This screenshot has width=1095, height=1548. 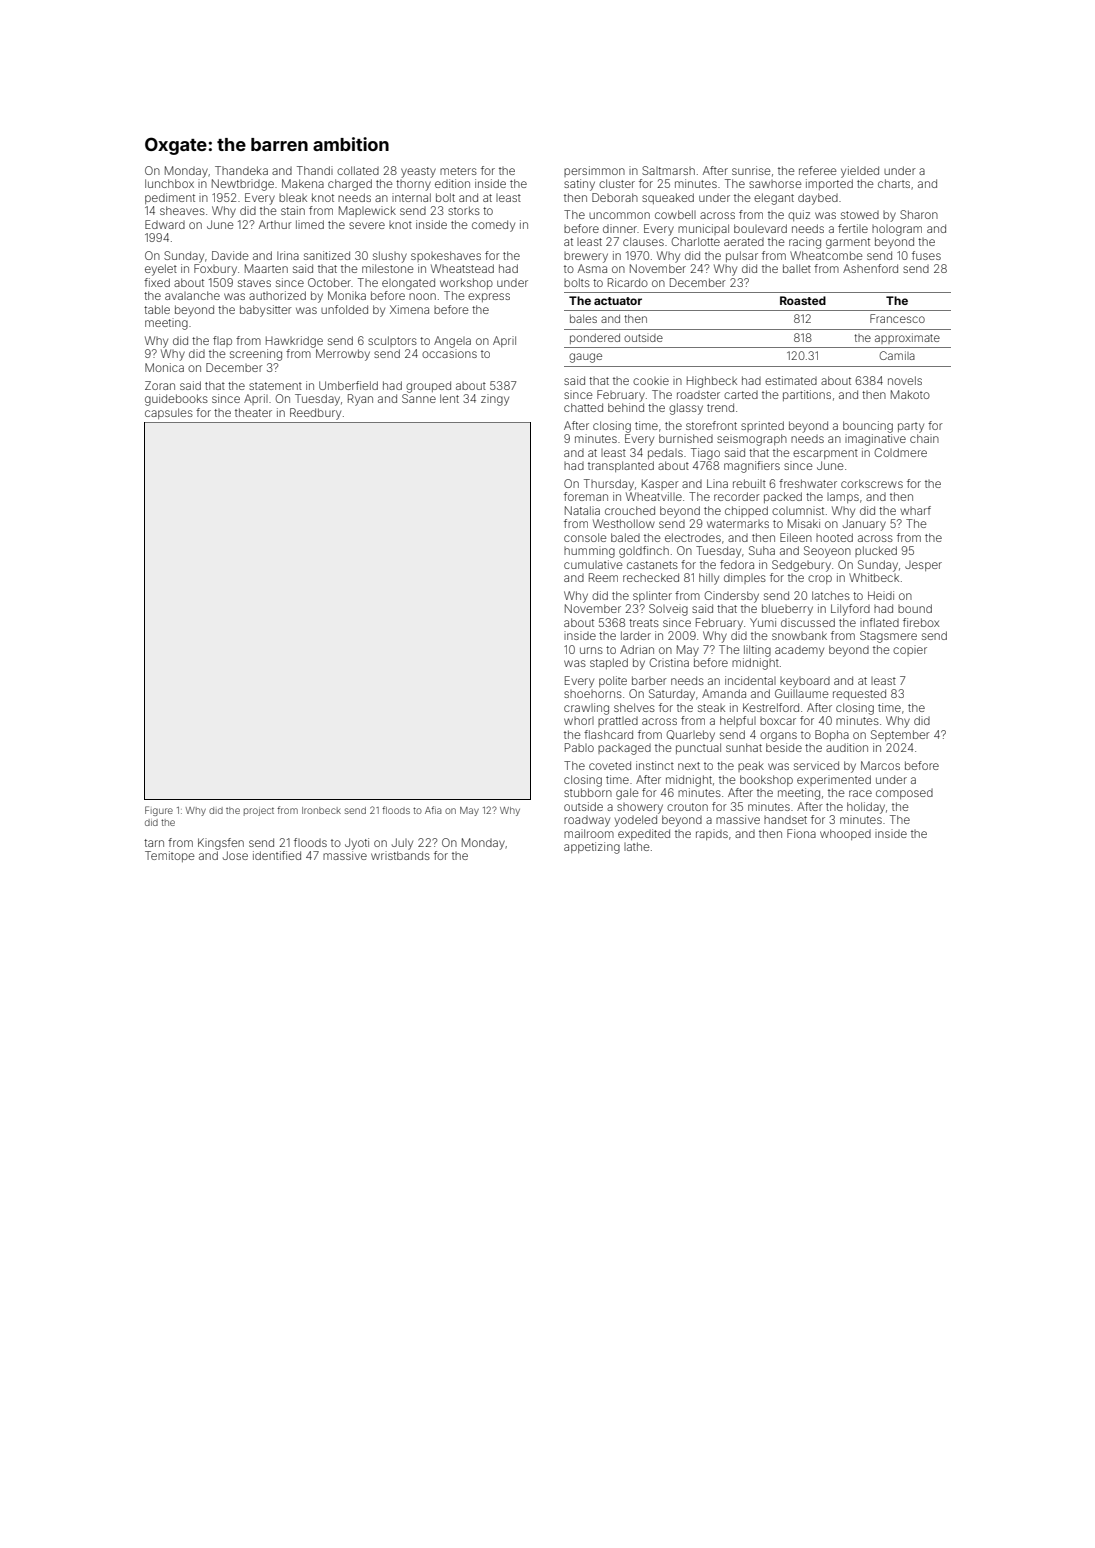 I want to click on collated, so click(x=358, y=170).
